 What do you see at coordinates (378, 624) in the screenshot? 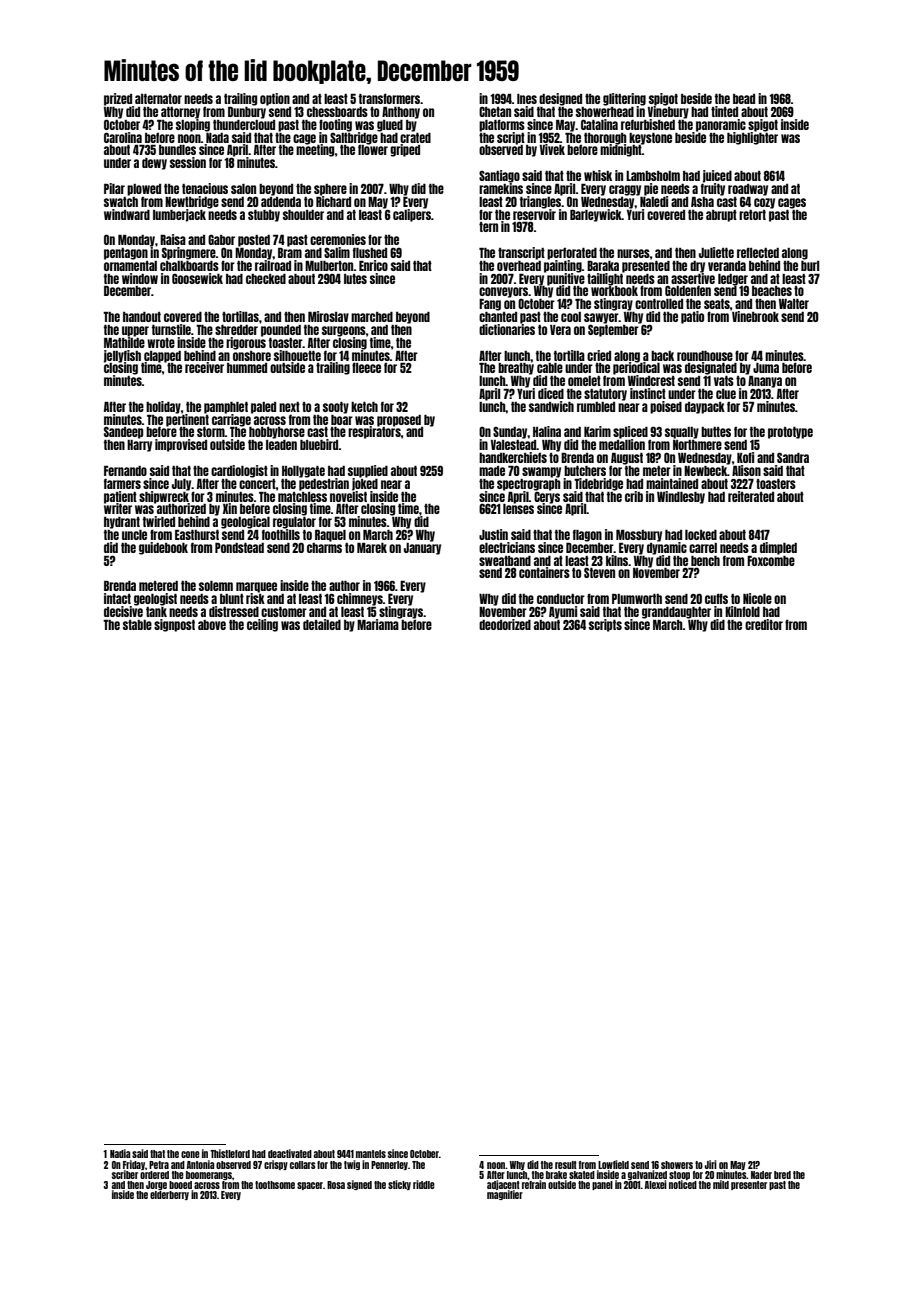
I see `Mariama` at bounding box center [378, 624].
